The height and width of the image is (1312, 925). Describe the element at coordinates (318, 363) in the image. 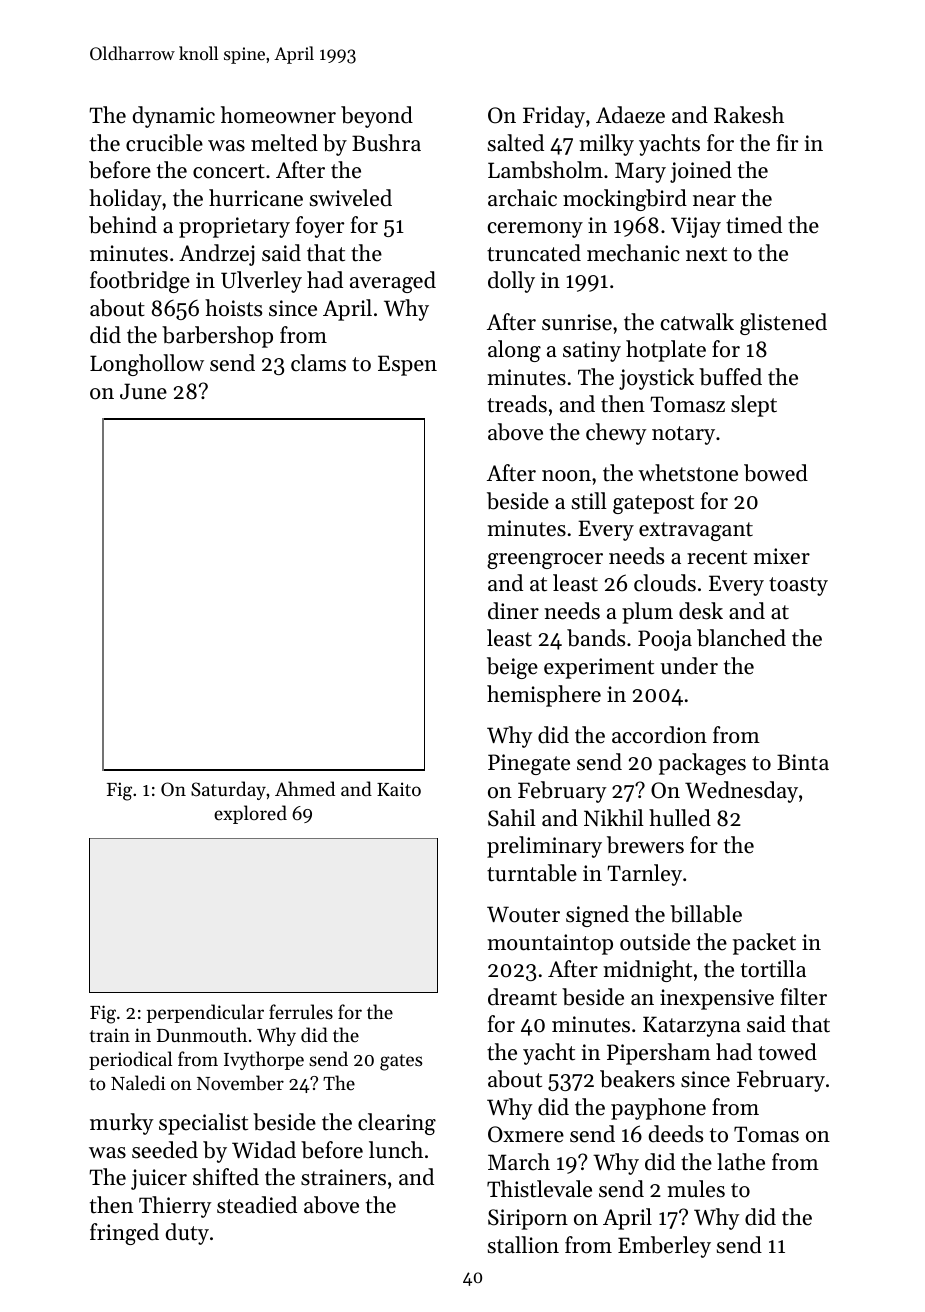

I see `clams` at that location.
